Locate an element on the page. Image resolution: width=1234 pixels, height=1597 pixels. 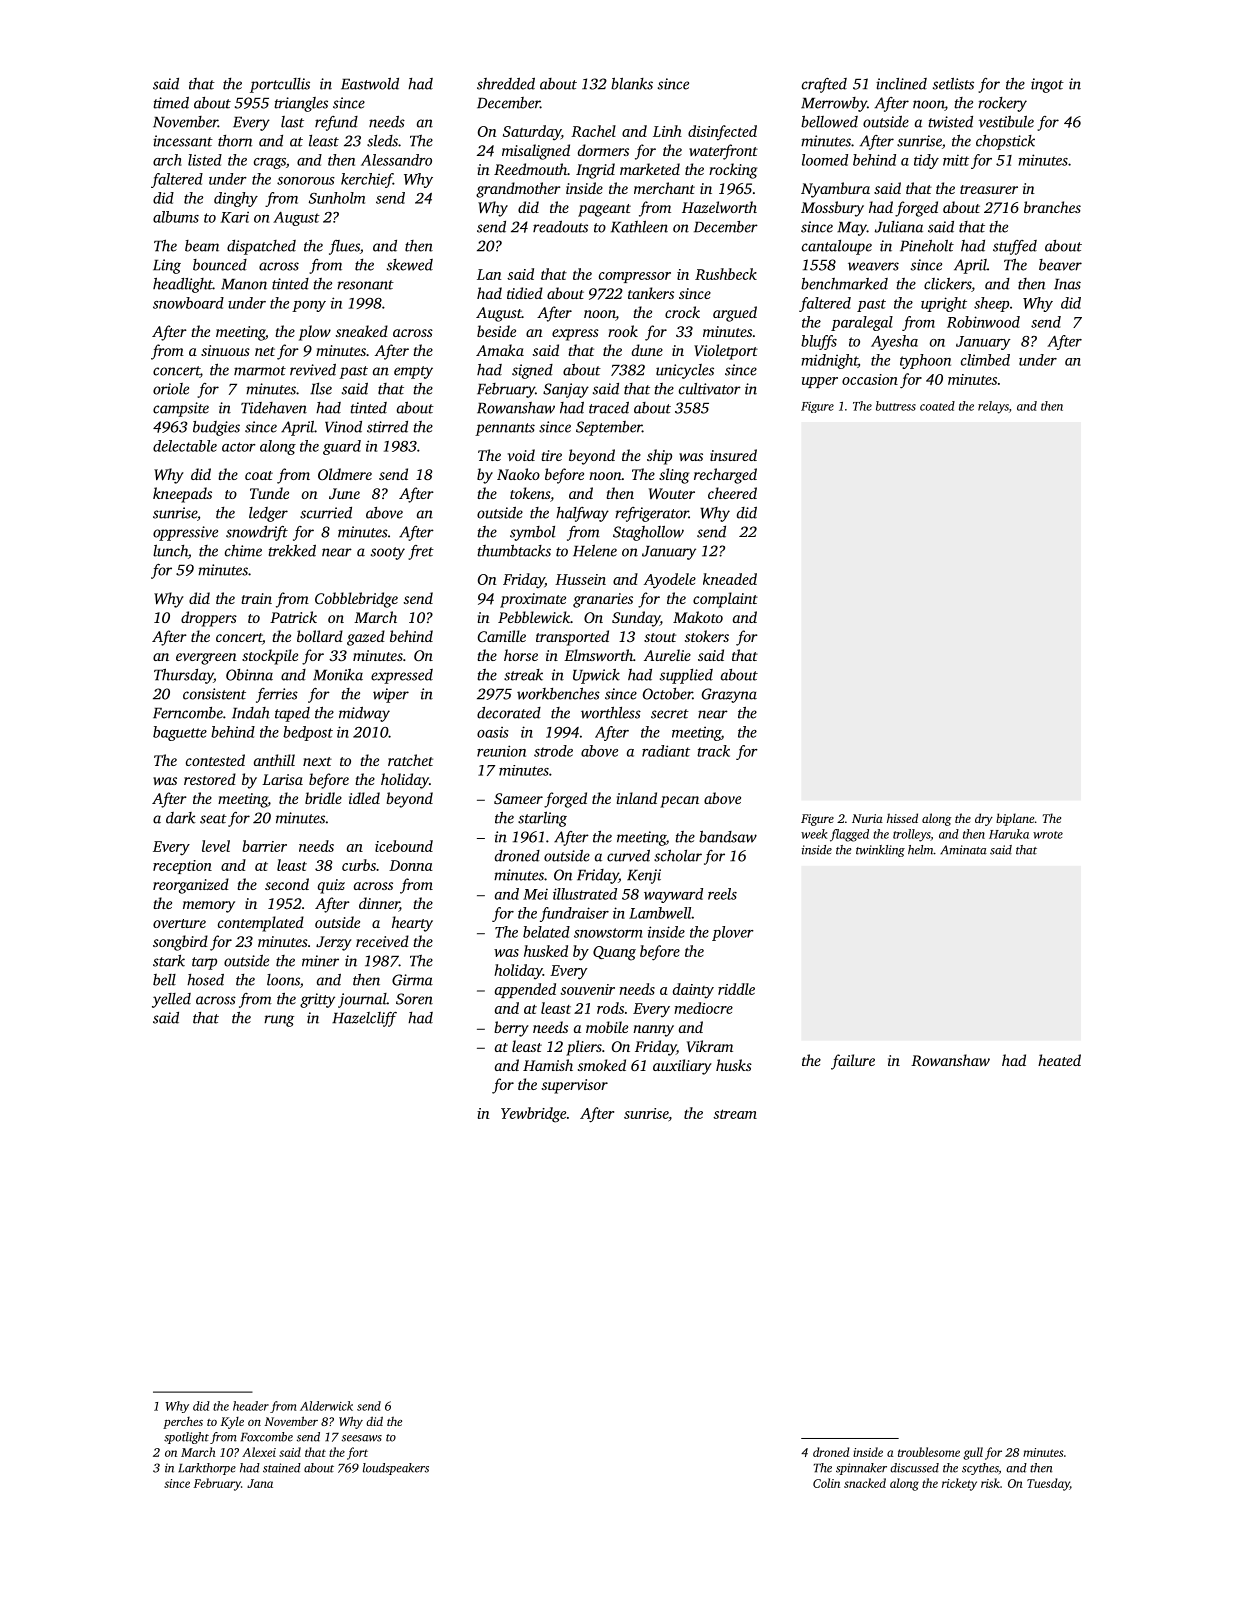
readouts is located at coordinates (560, 227).
